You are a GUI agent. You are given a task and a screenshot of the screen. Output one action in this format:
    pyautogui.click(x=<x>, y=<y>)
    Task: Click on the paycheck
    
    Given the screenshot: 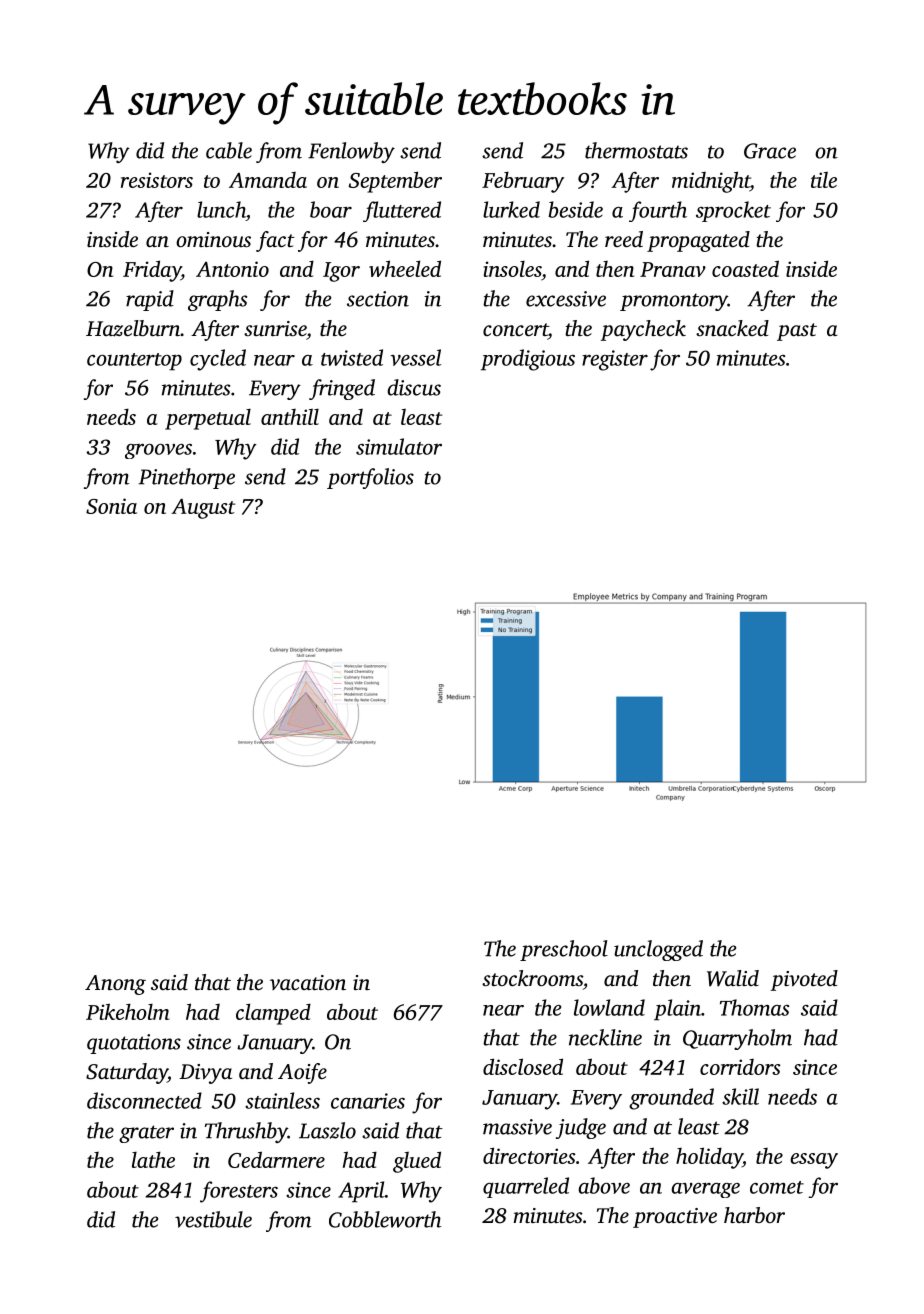 What is the action you would take?
    pyautogui.click(x=643, y=330)
